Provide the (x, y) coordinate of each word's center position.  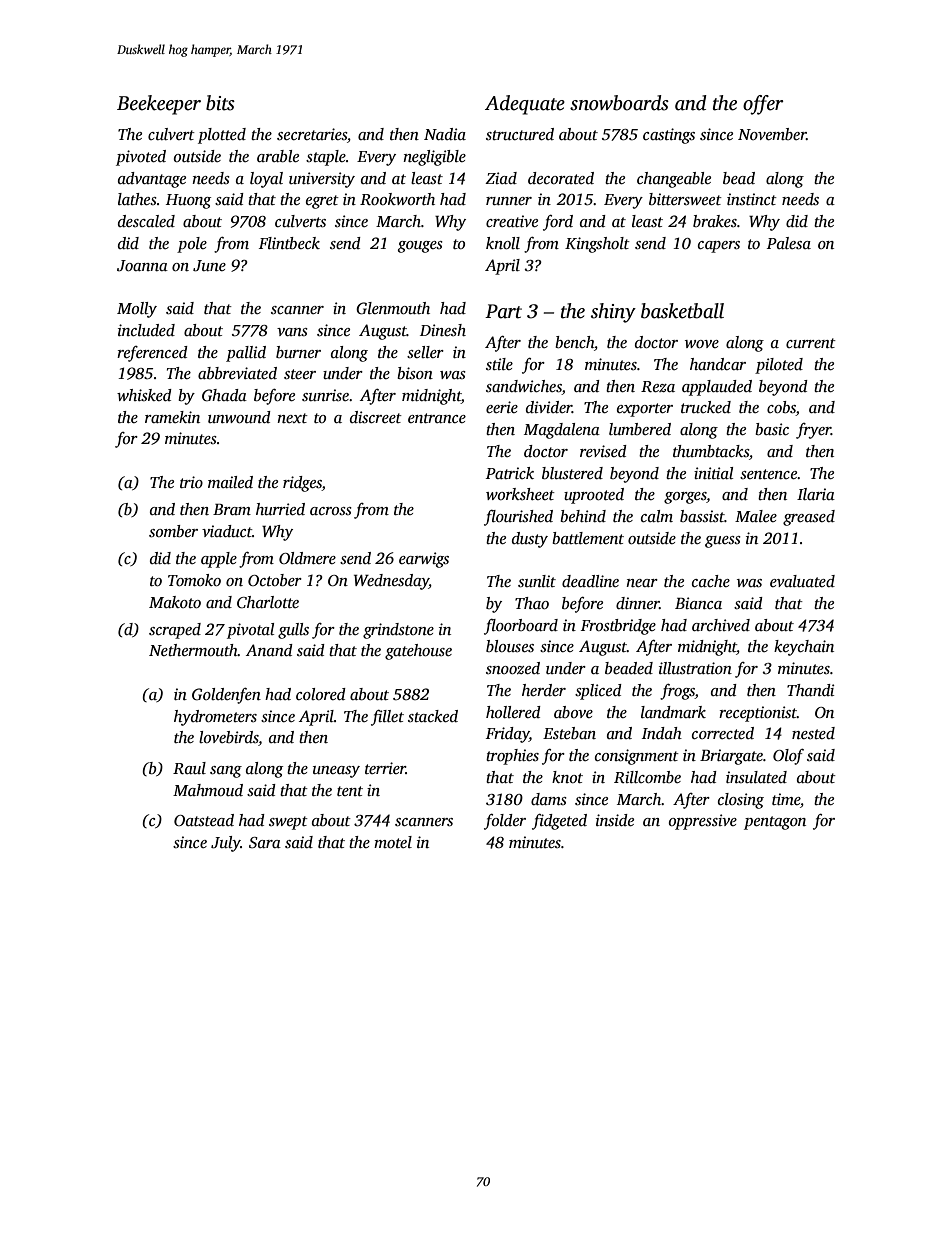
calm (657, 516)
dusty (530, 540)
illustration (695, 668)
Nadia (445, 134)
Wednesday (391, 582)
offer (763, 105)
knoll (503, 243)
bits (220, 103)
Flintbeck (289, 243)
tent (350, 791)
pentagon (775, 823)
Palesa (789, 243)
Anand (269, 650)
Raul (189, 768)
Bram (232, 509)
